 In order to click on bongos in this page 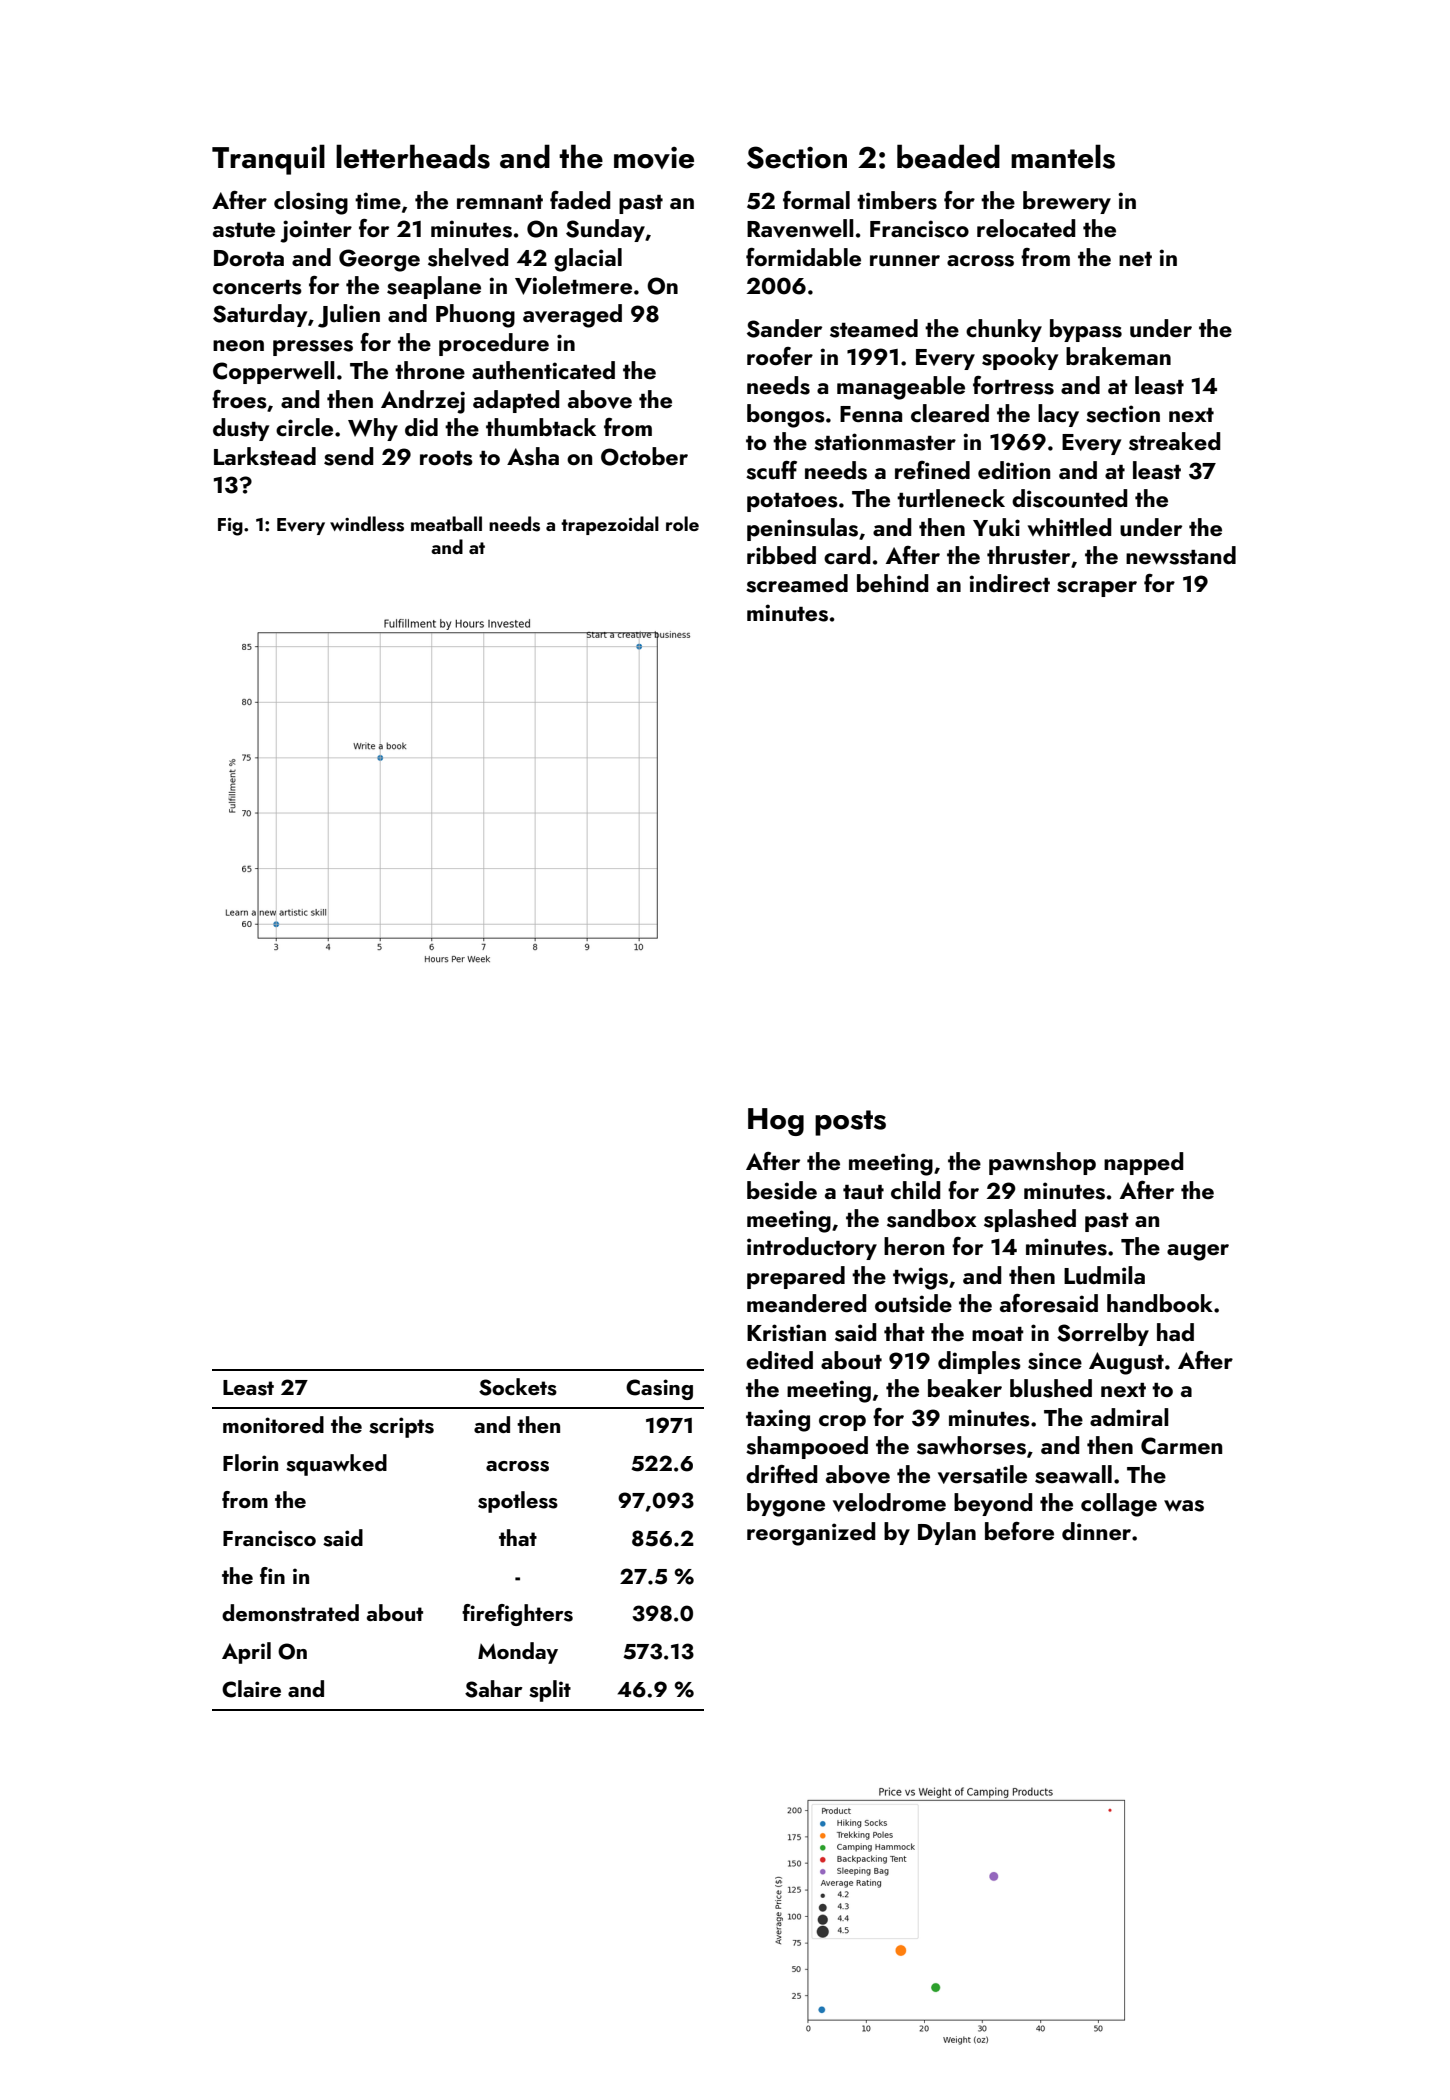, I will do `click(786, 416)`.
